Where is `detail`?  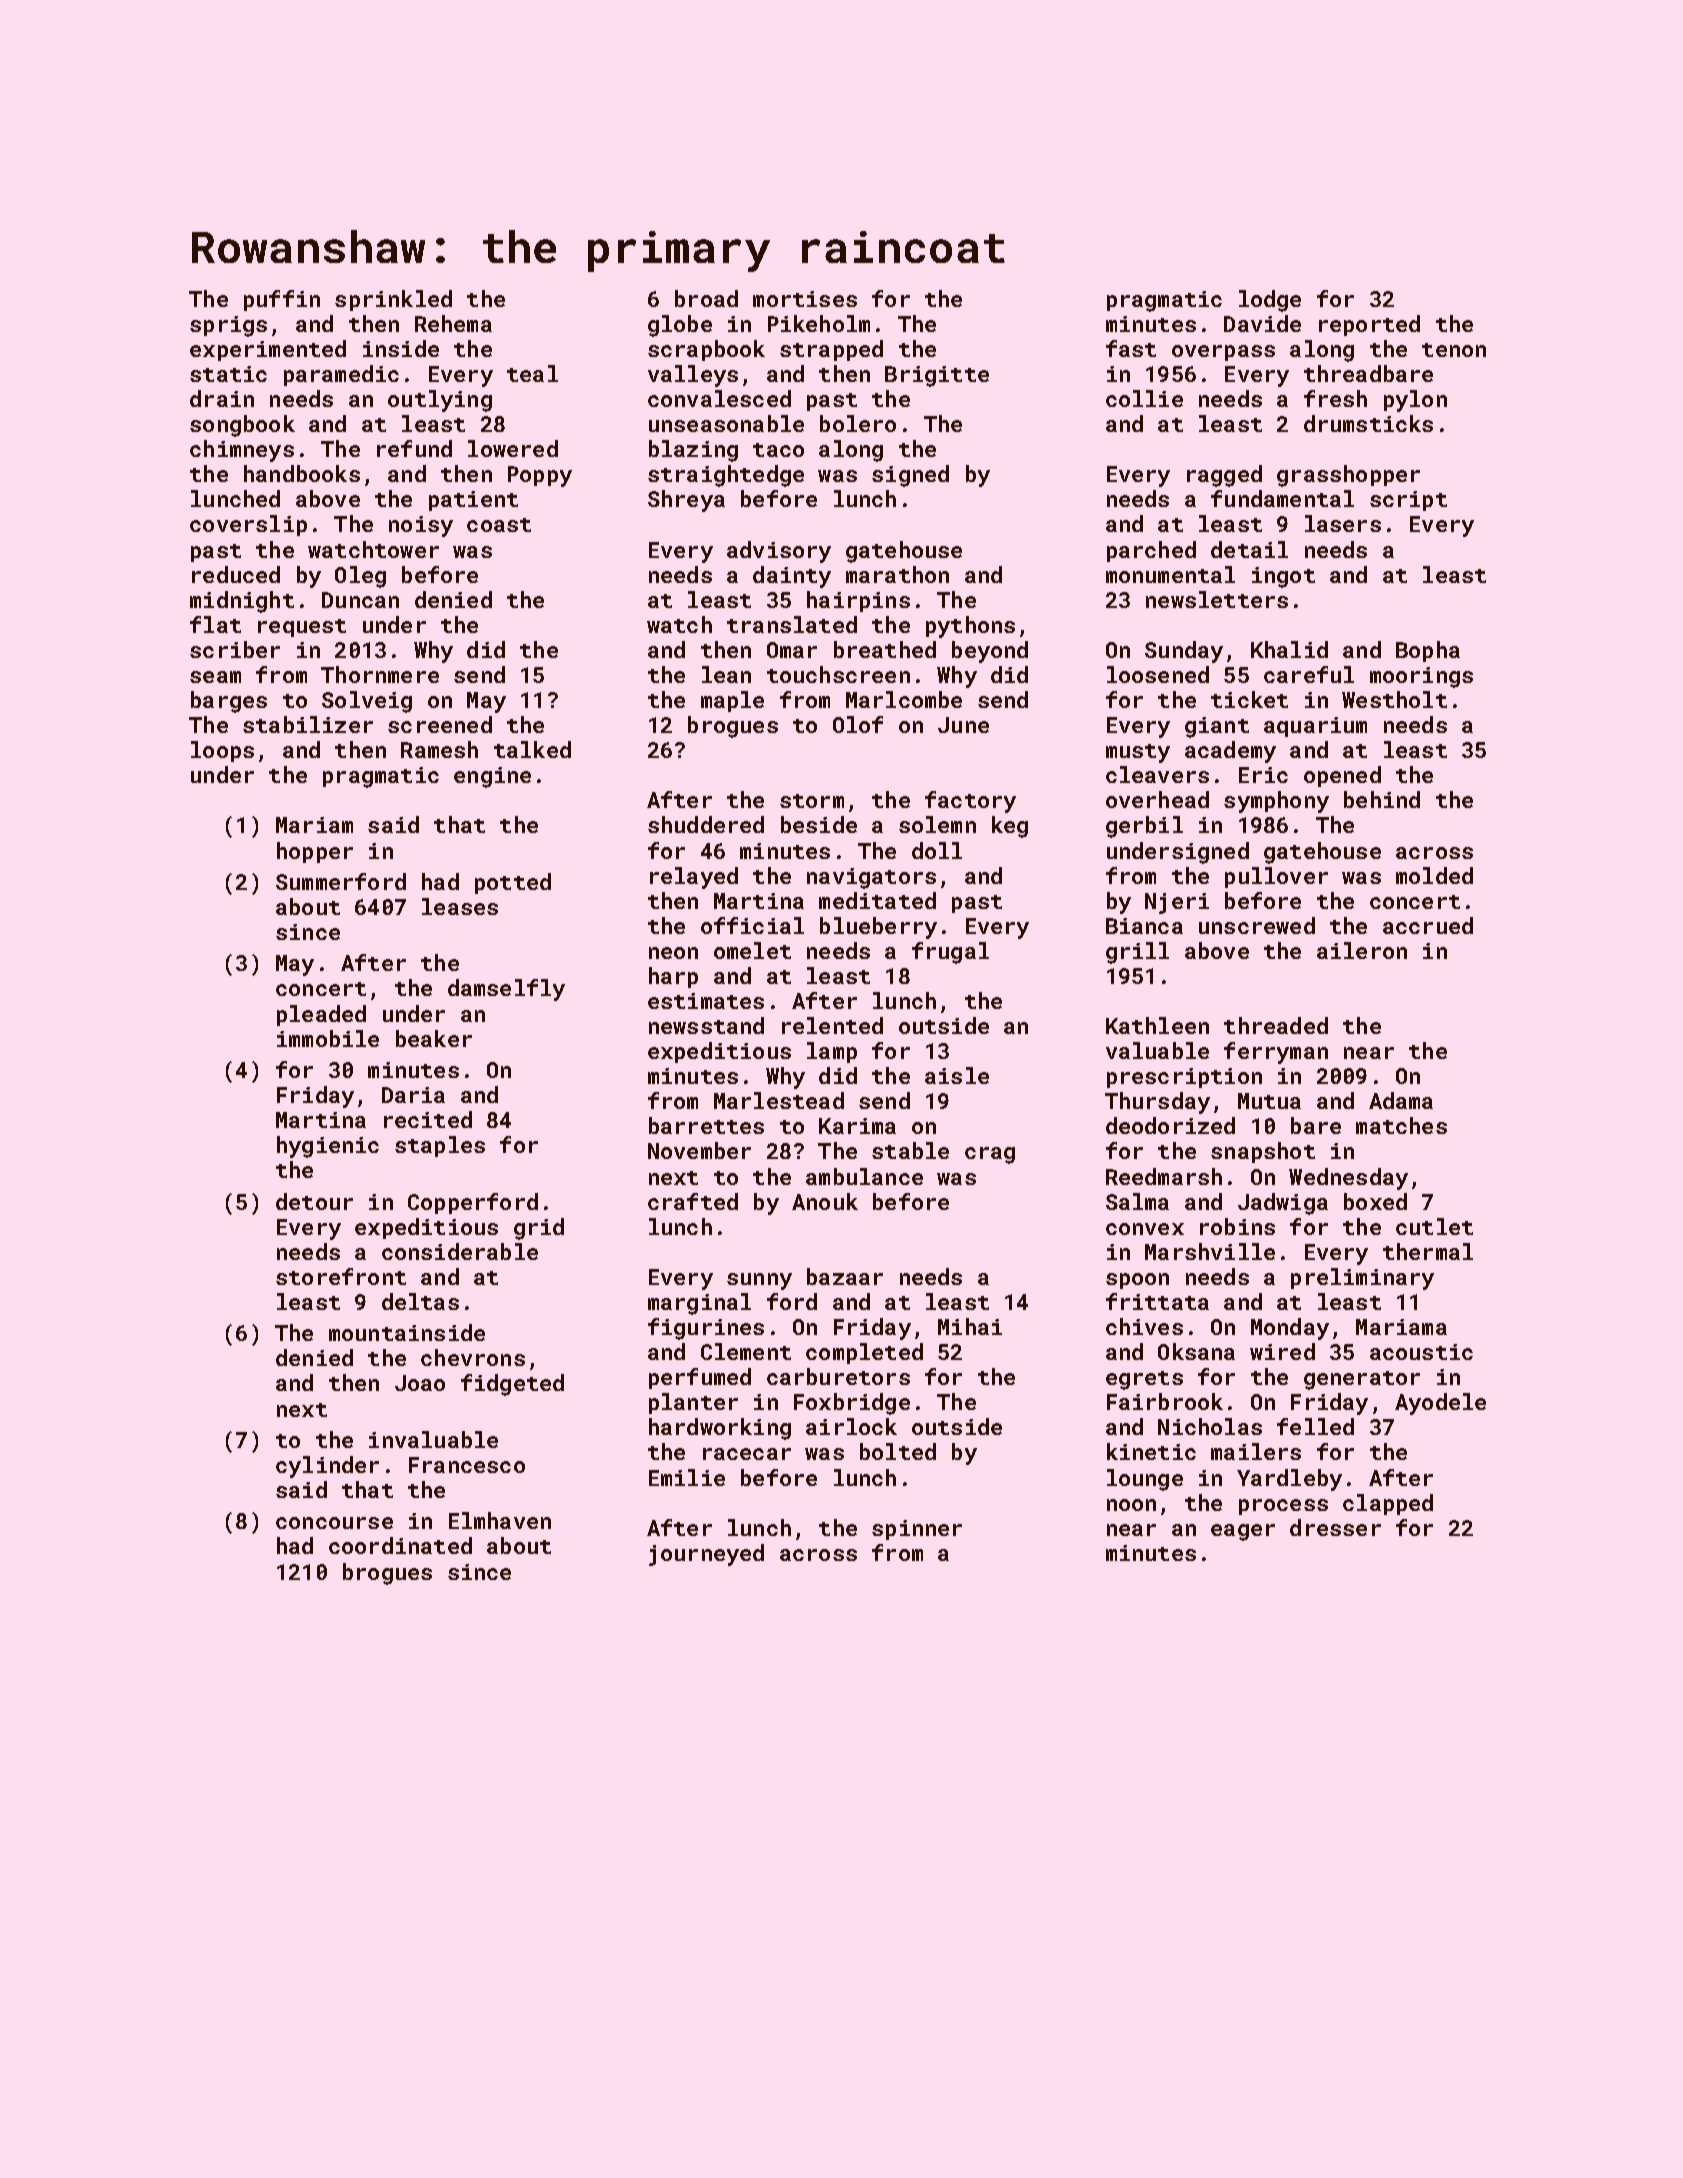
detail is located at coordinates (1249, 549).
